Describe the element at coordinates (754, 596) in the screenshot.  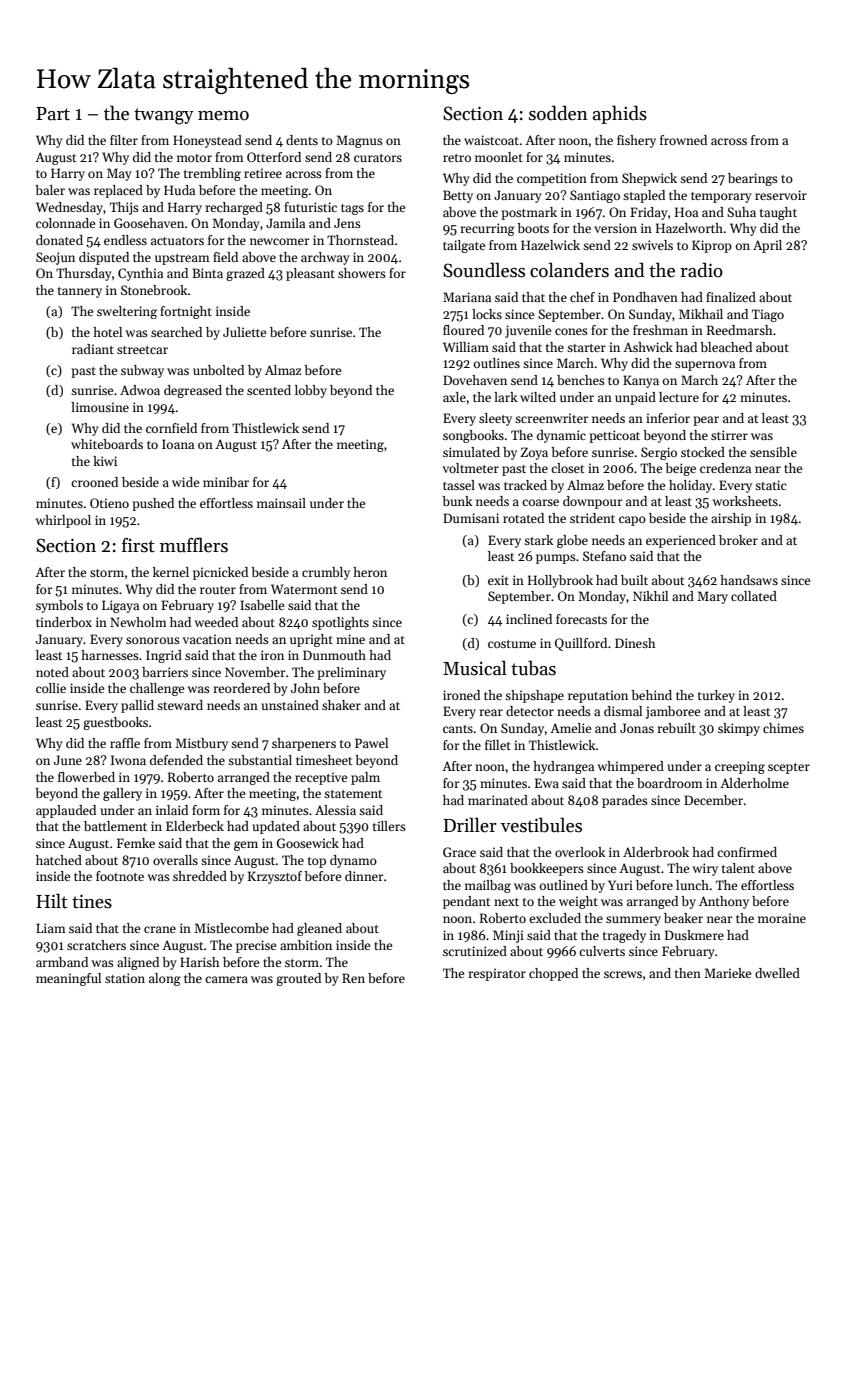
I see `collated` at that location.
